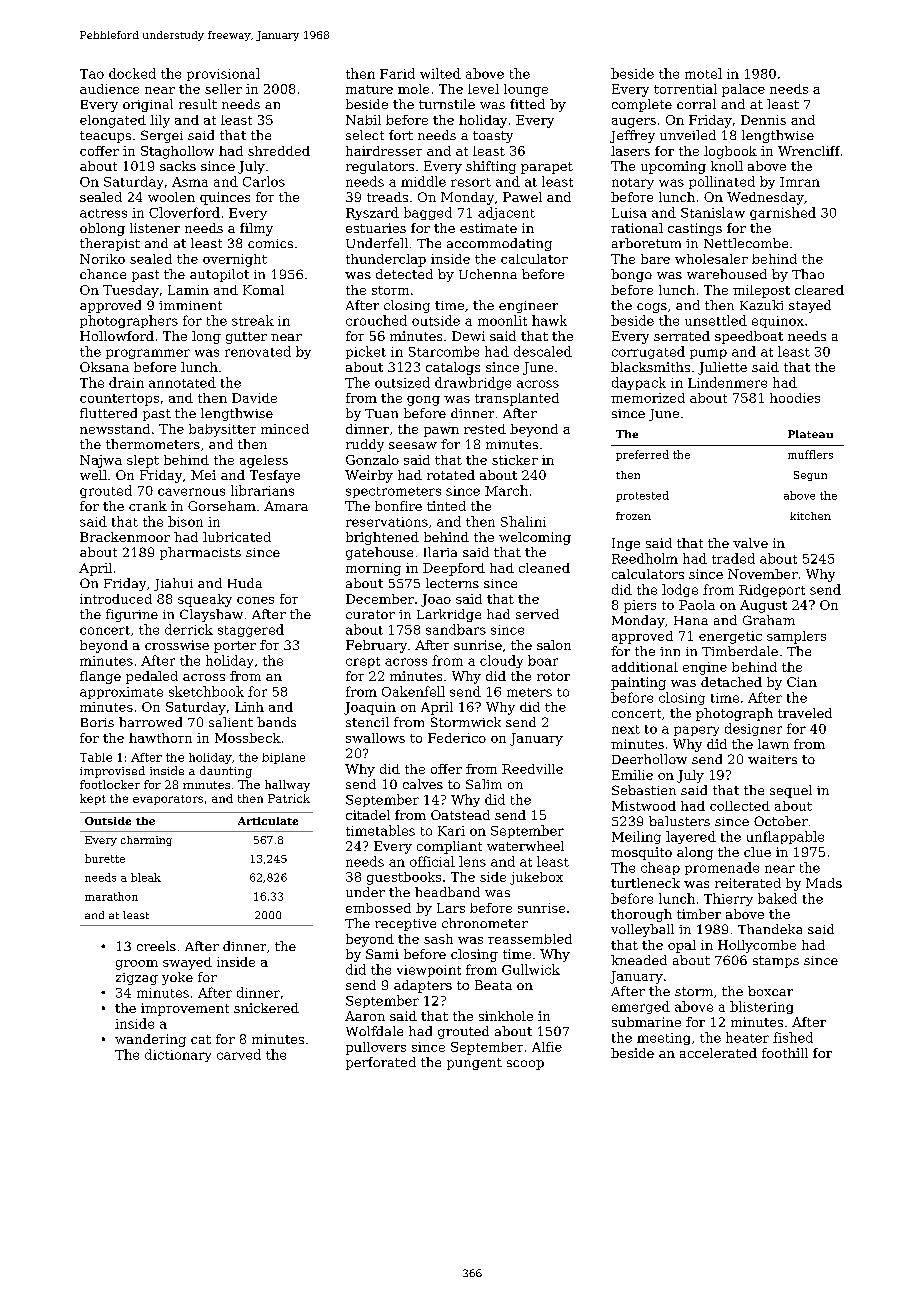  I want to click on blacksmiths, so click(650, 367).
